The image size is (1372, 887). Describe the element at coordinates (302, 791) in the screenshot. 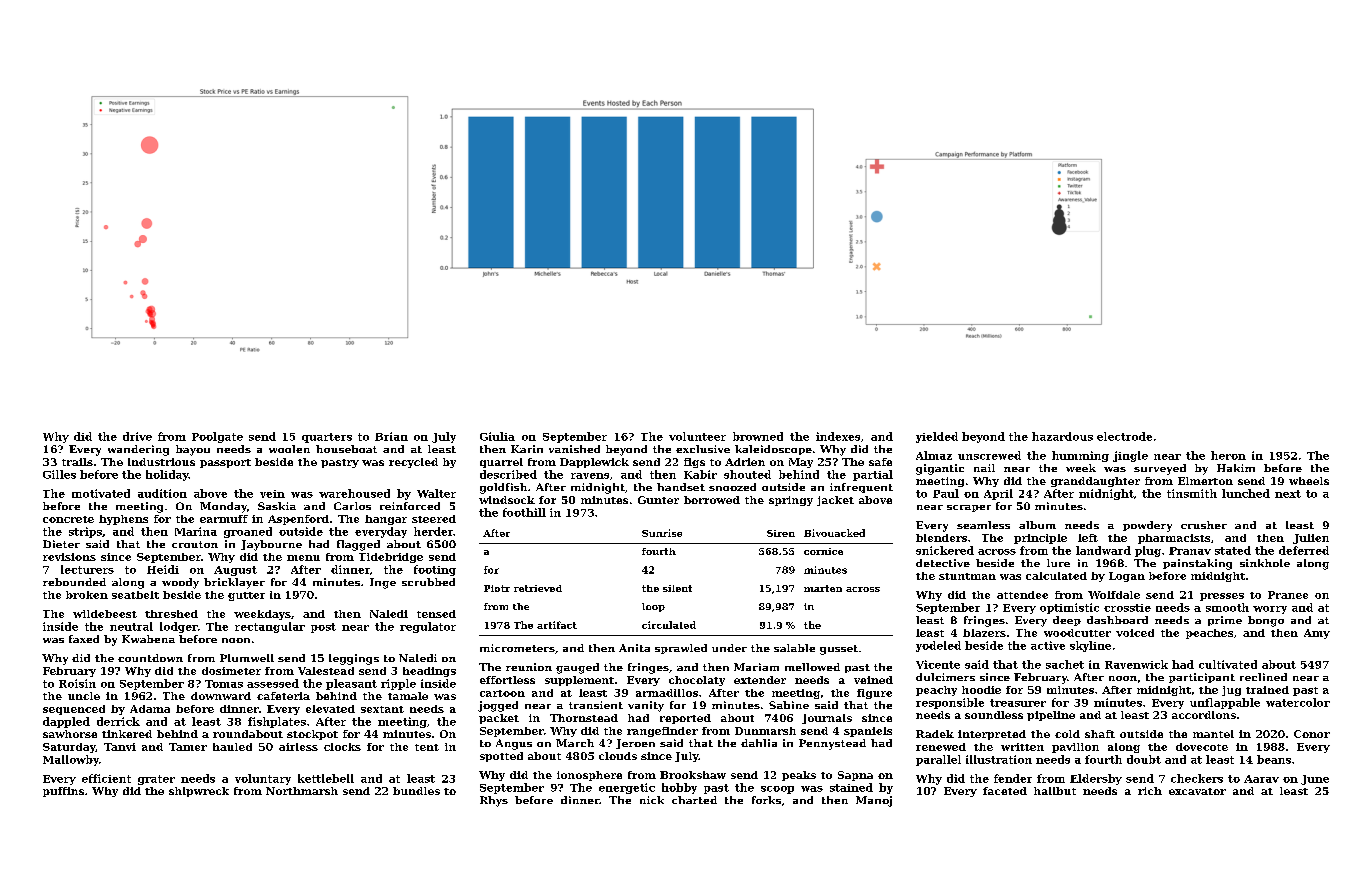

I see `Northmarsh` at that location.
